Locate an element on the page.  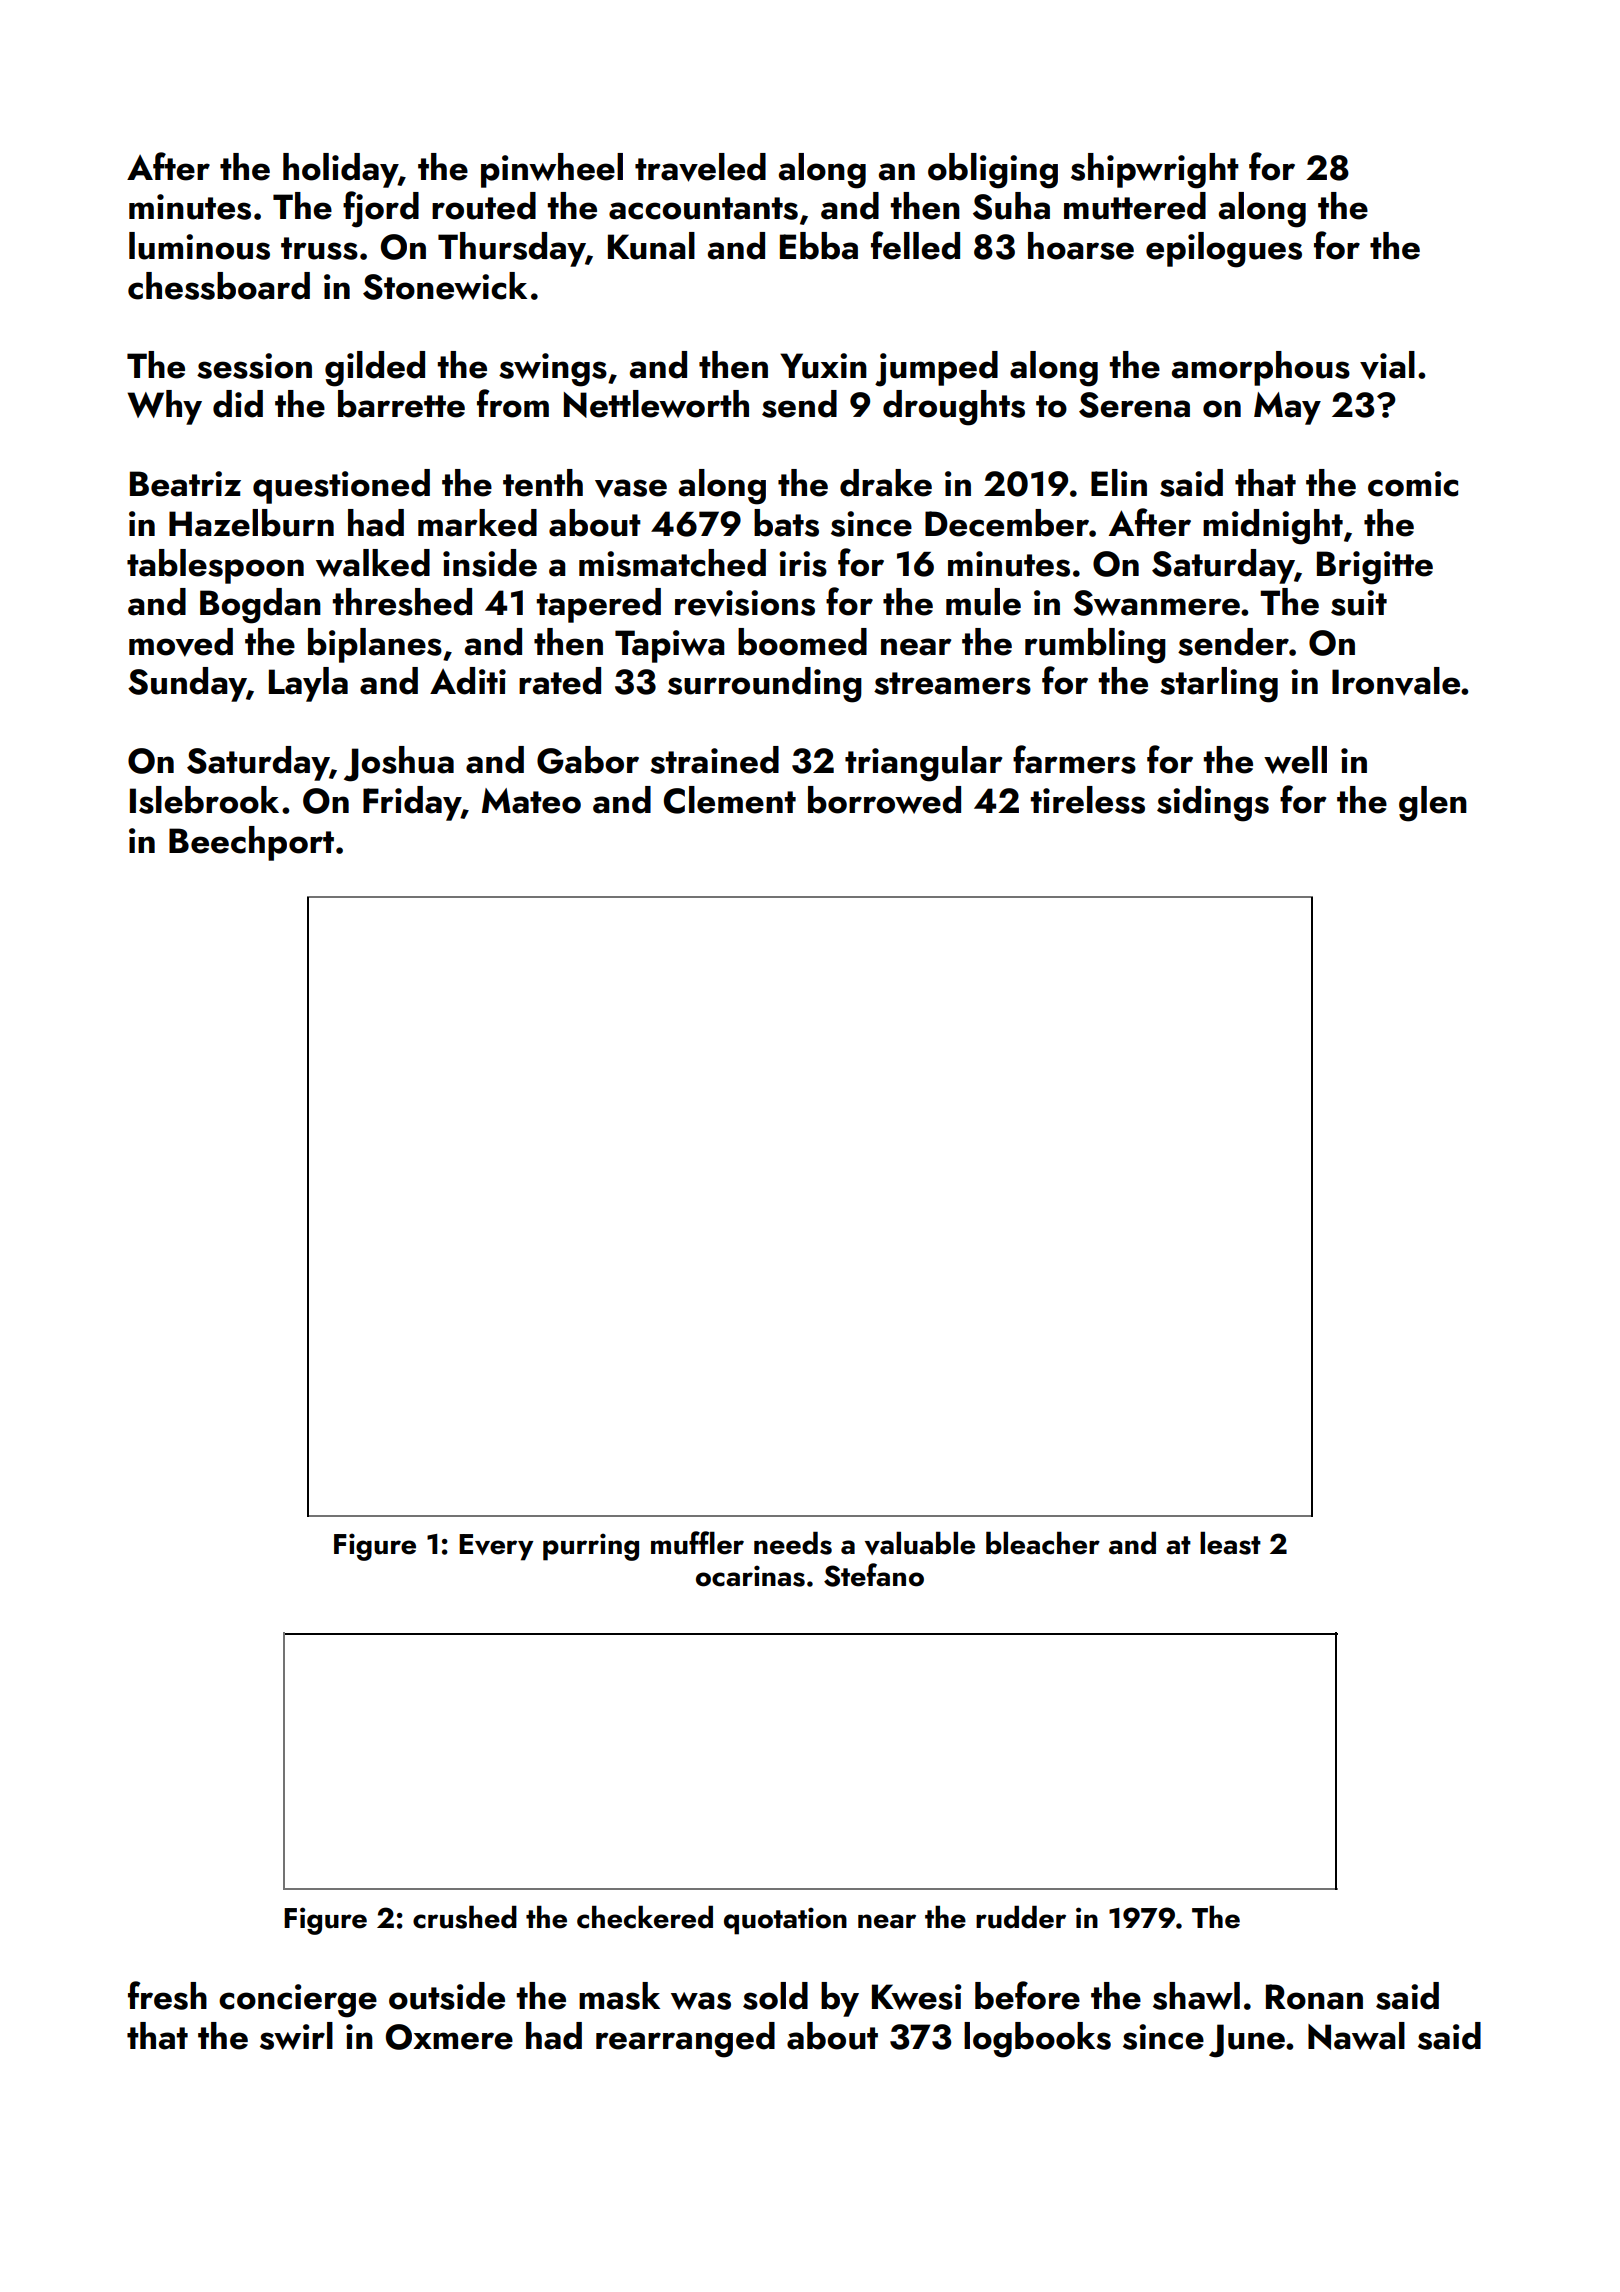
glen is located at coordinates (1433, 804).
